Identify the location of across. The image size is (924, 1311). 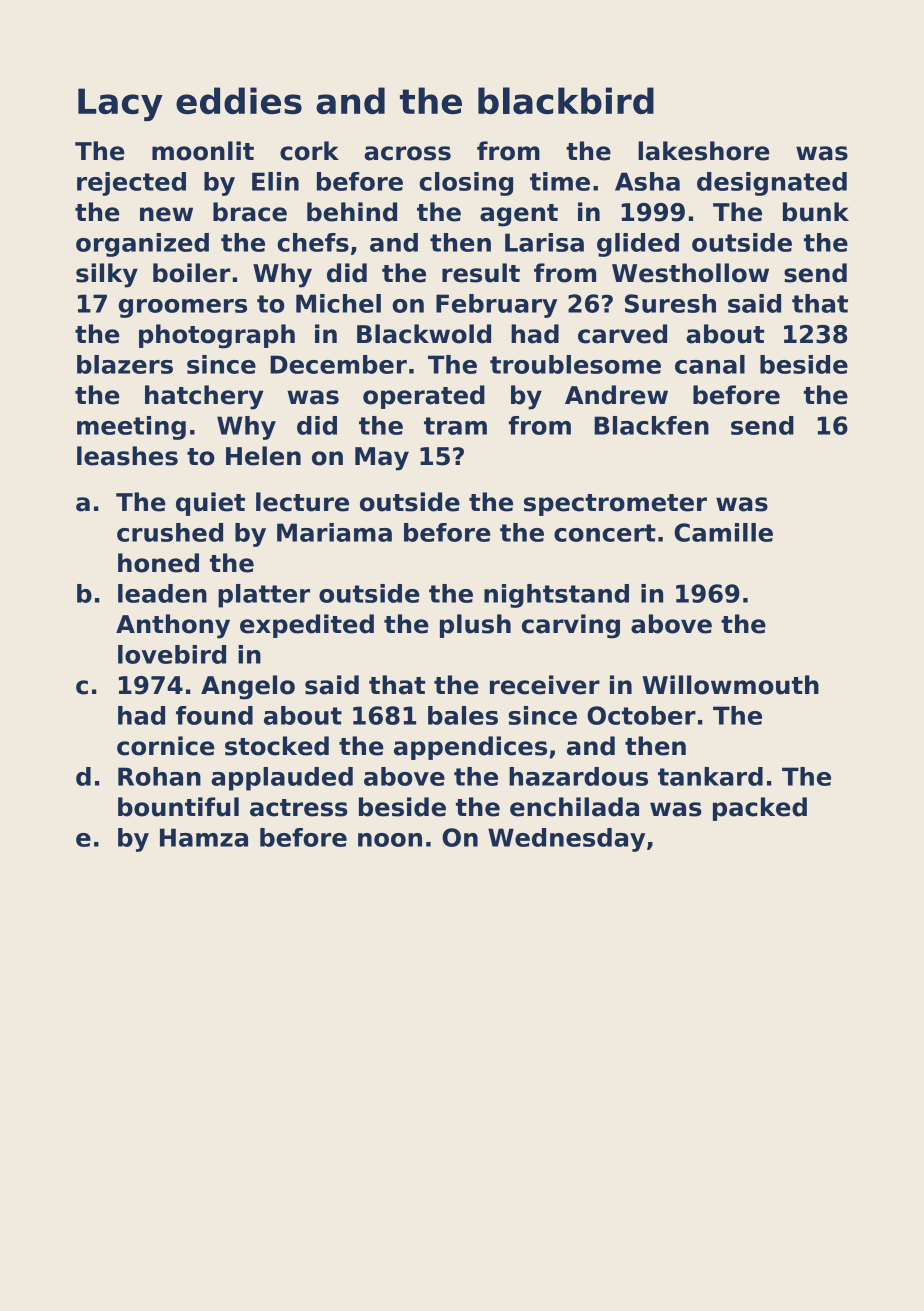
(407, 153).
